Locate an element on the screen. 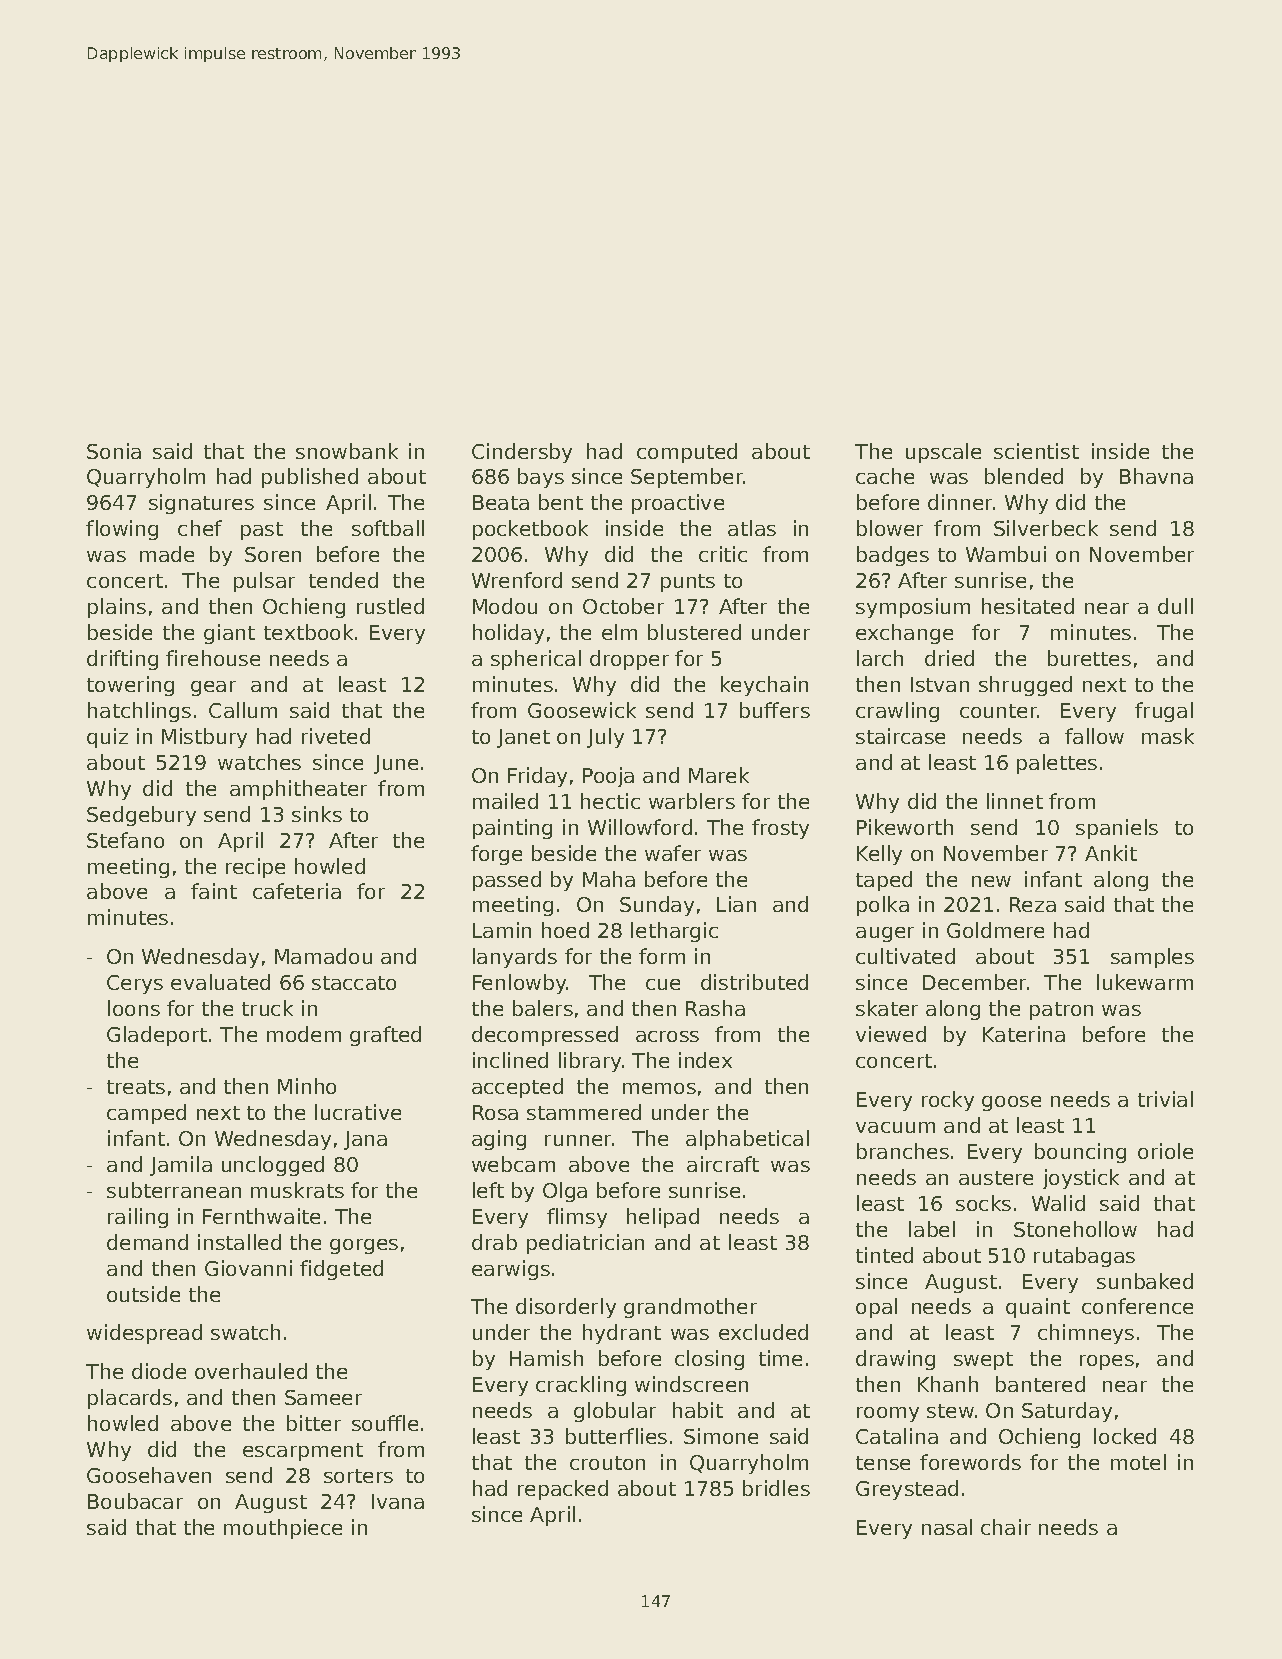  linnet is located at coordinates (1015, 801).
